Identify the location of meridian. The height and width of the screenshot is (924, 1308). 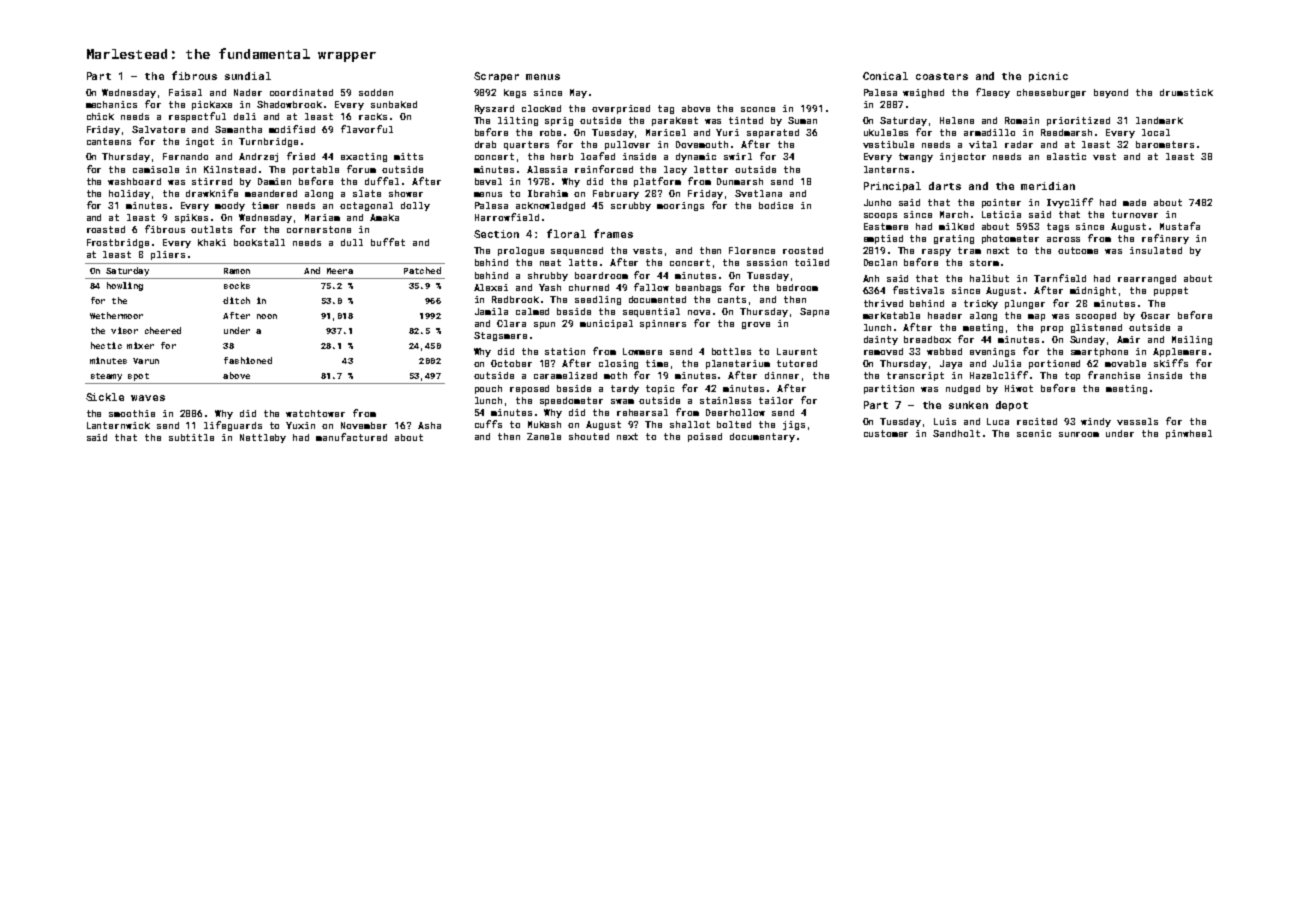
(1048, 186).
